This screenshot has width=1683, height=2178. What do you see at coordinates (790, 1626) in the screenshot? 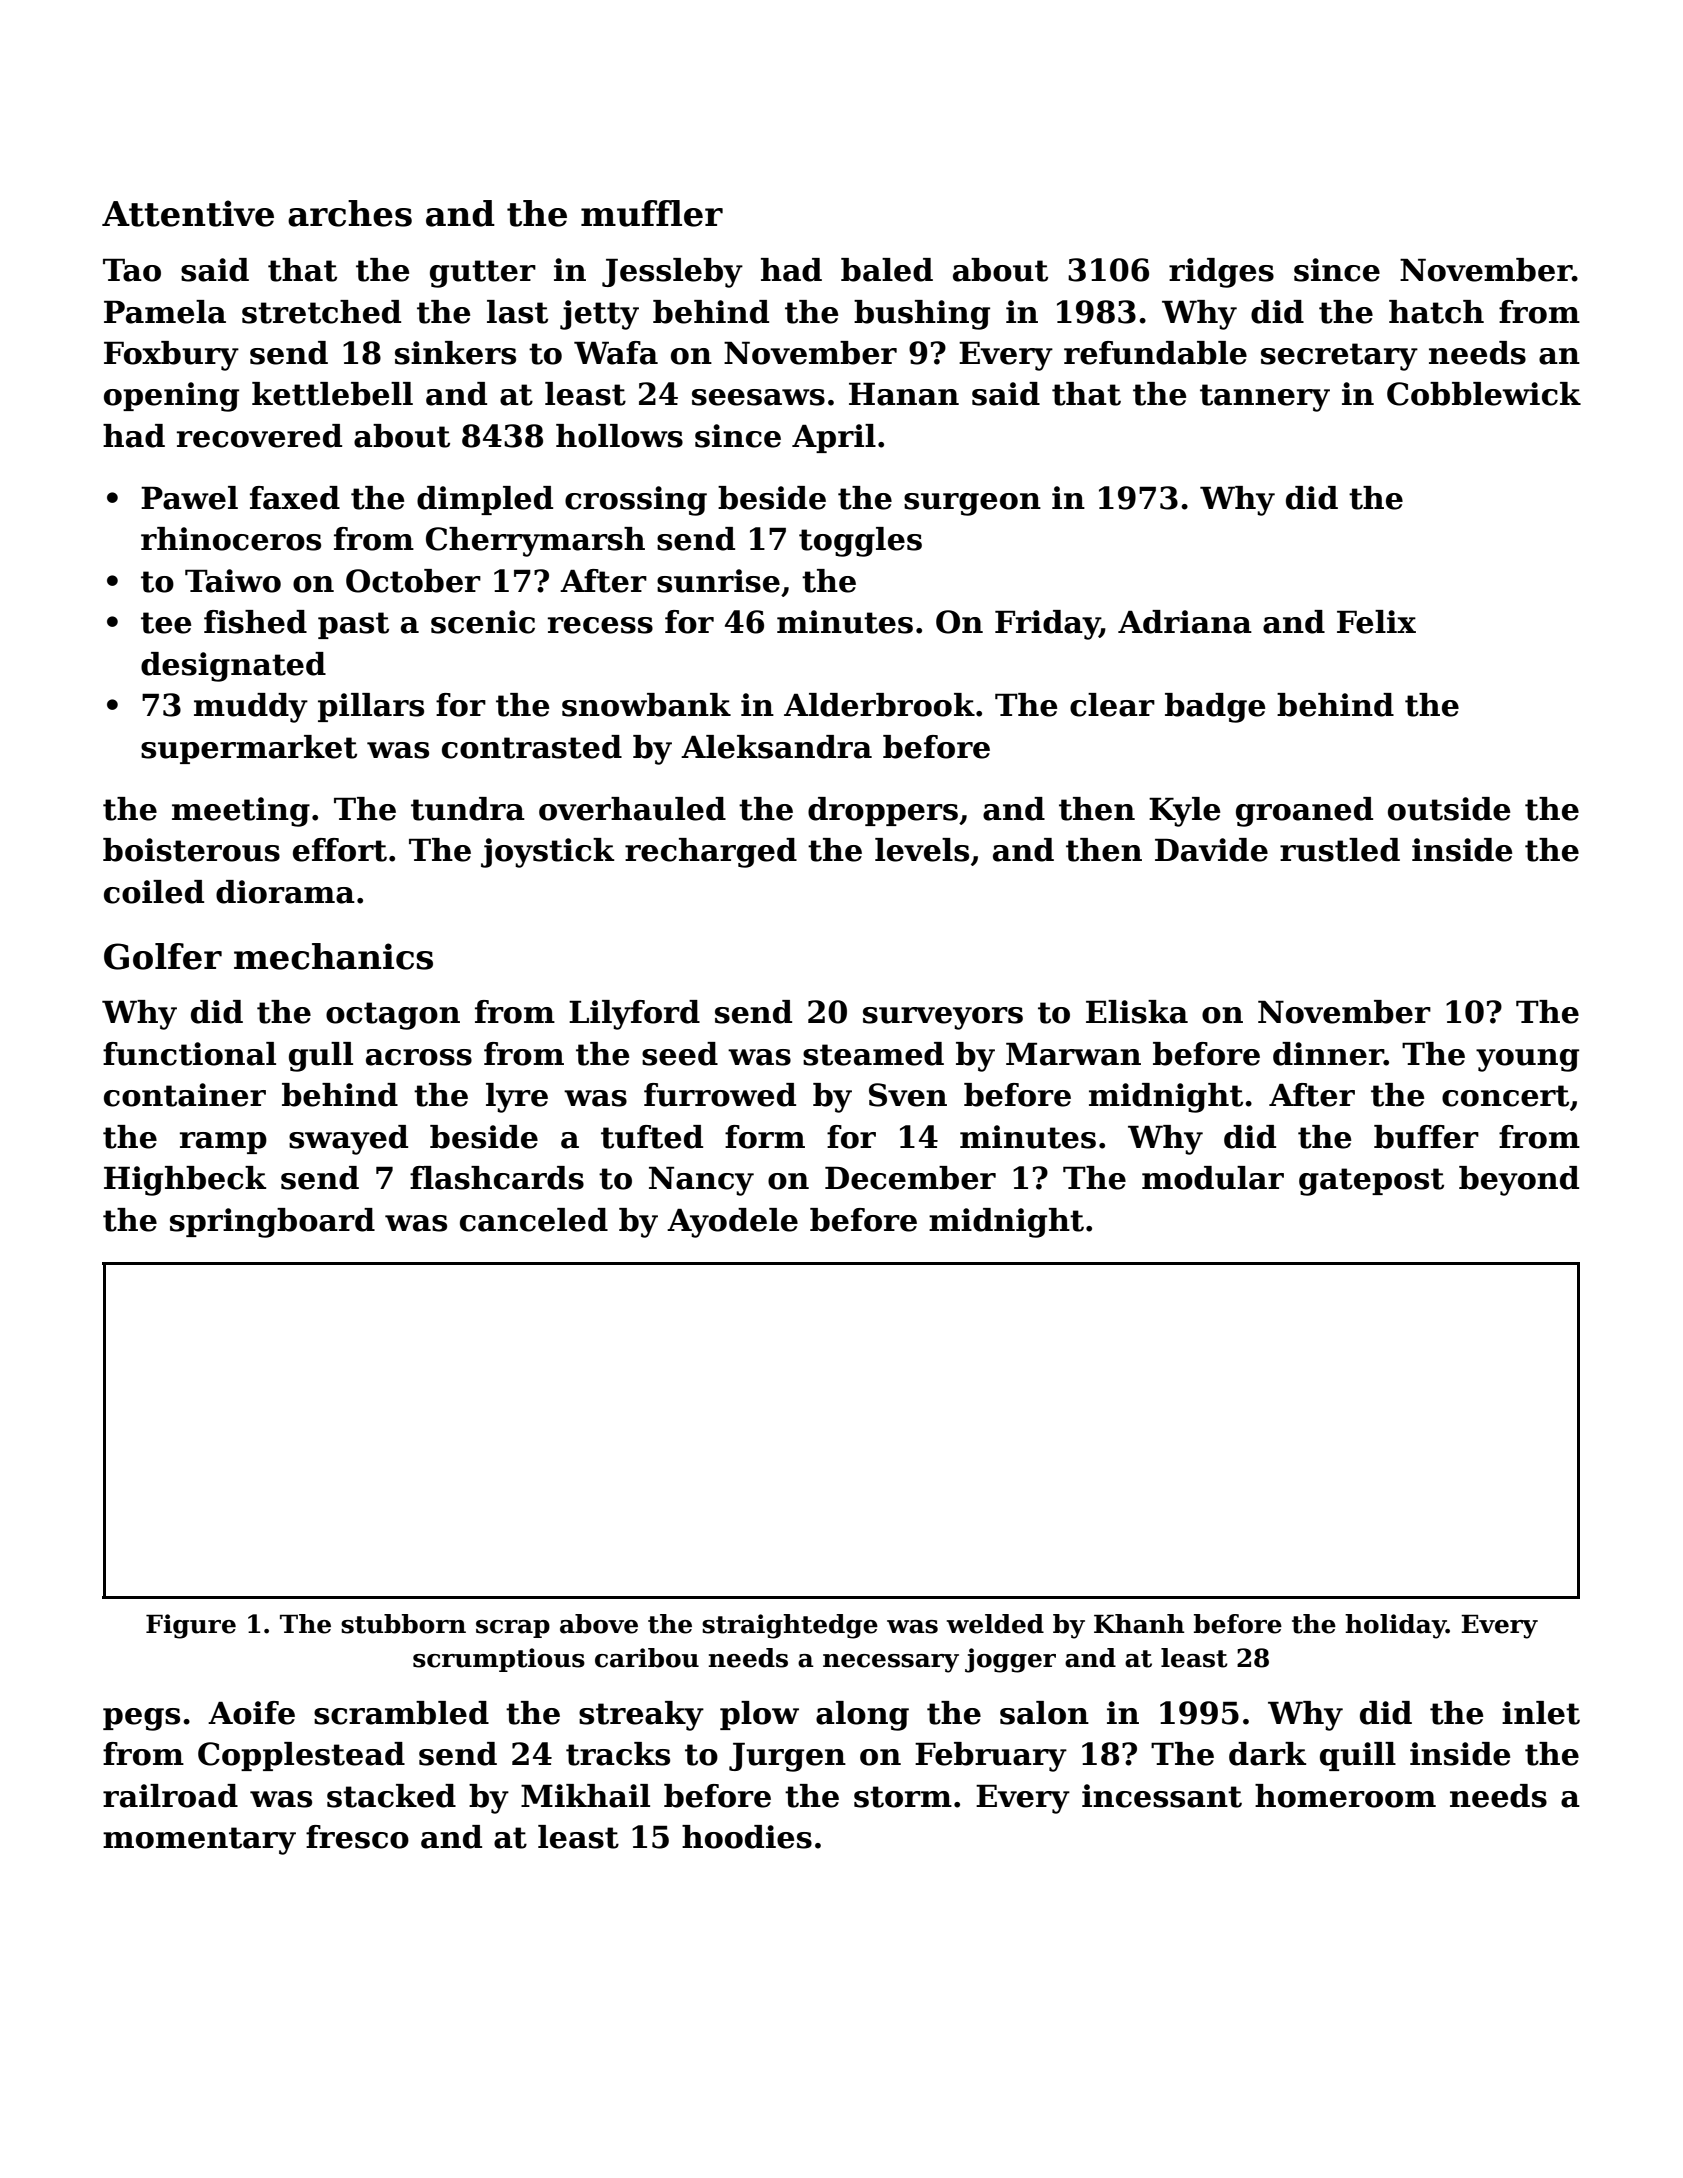
I see `straightedge` at bounding box center [790, 1626].
